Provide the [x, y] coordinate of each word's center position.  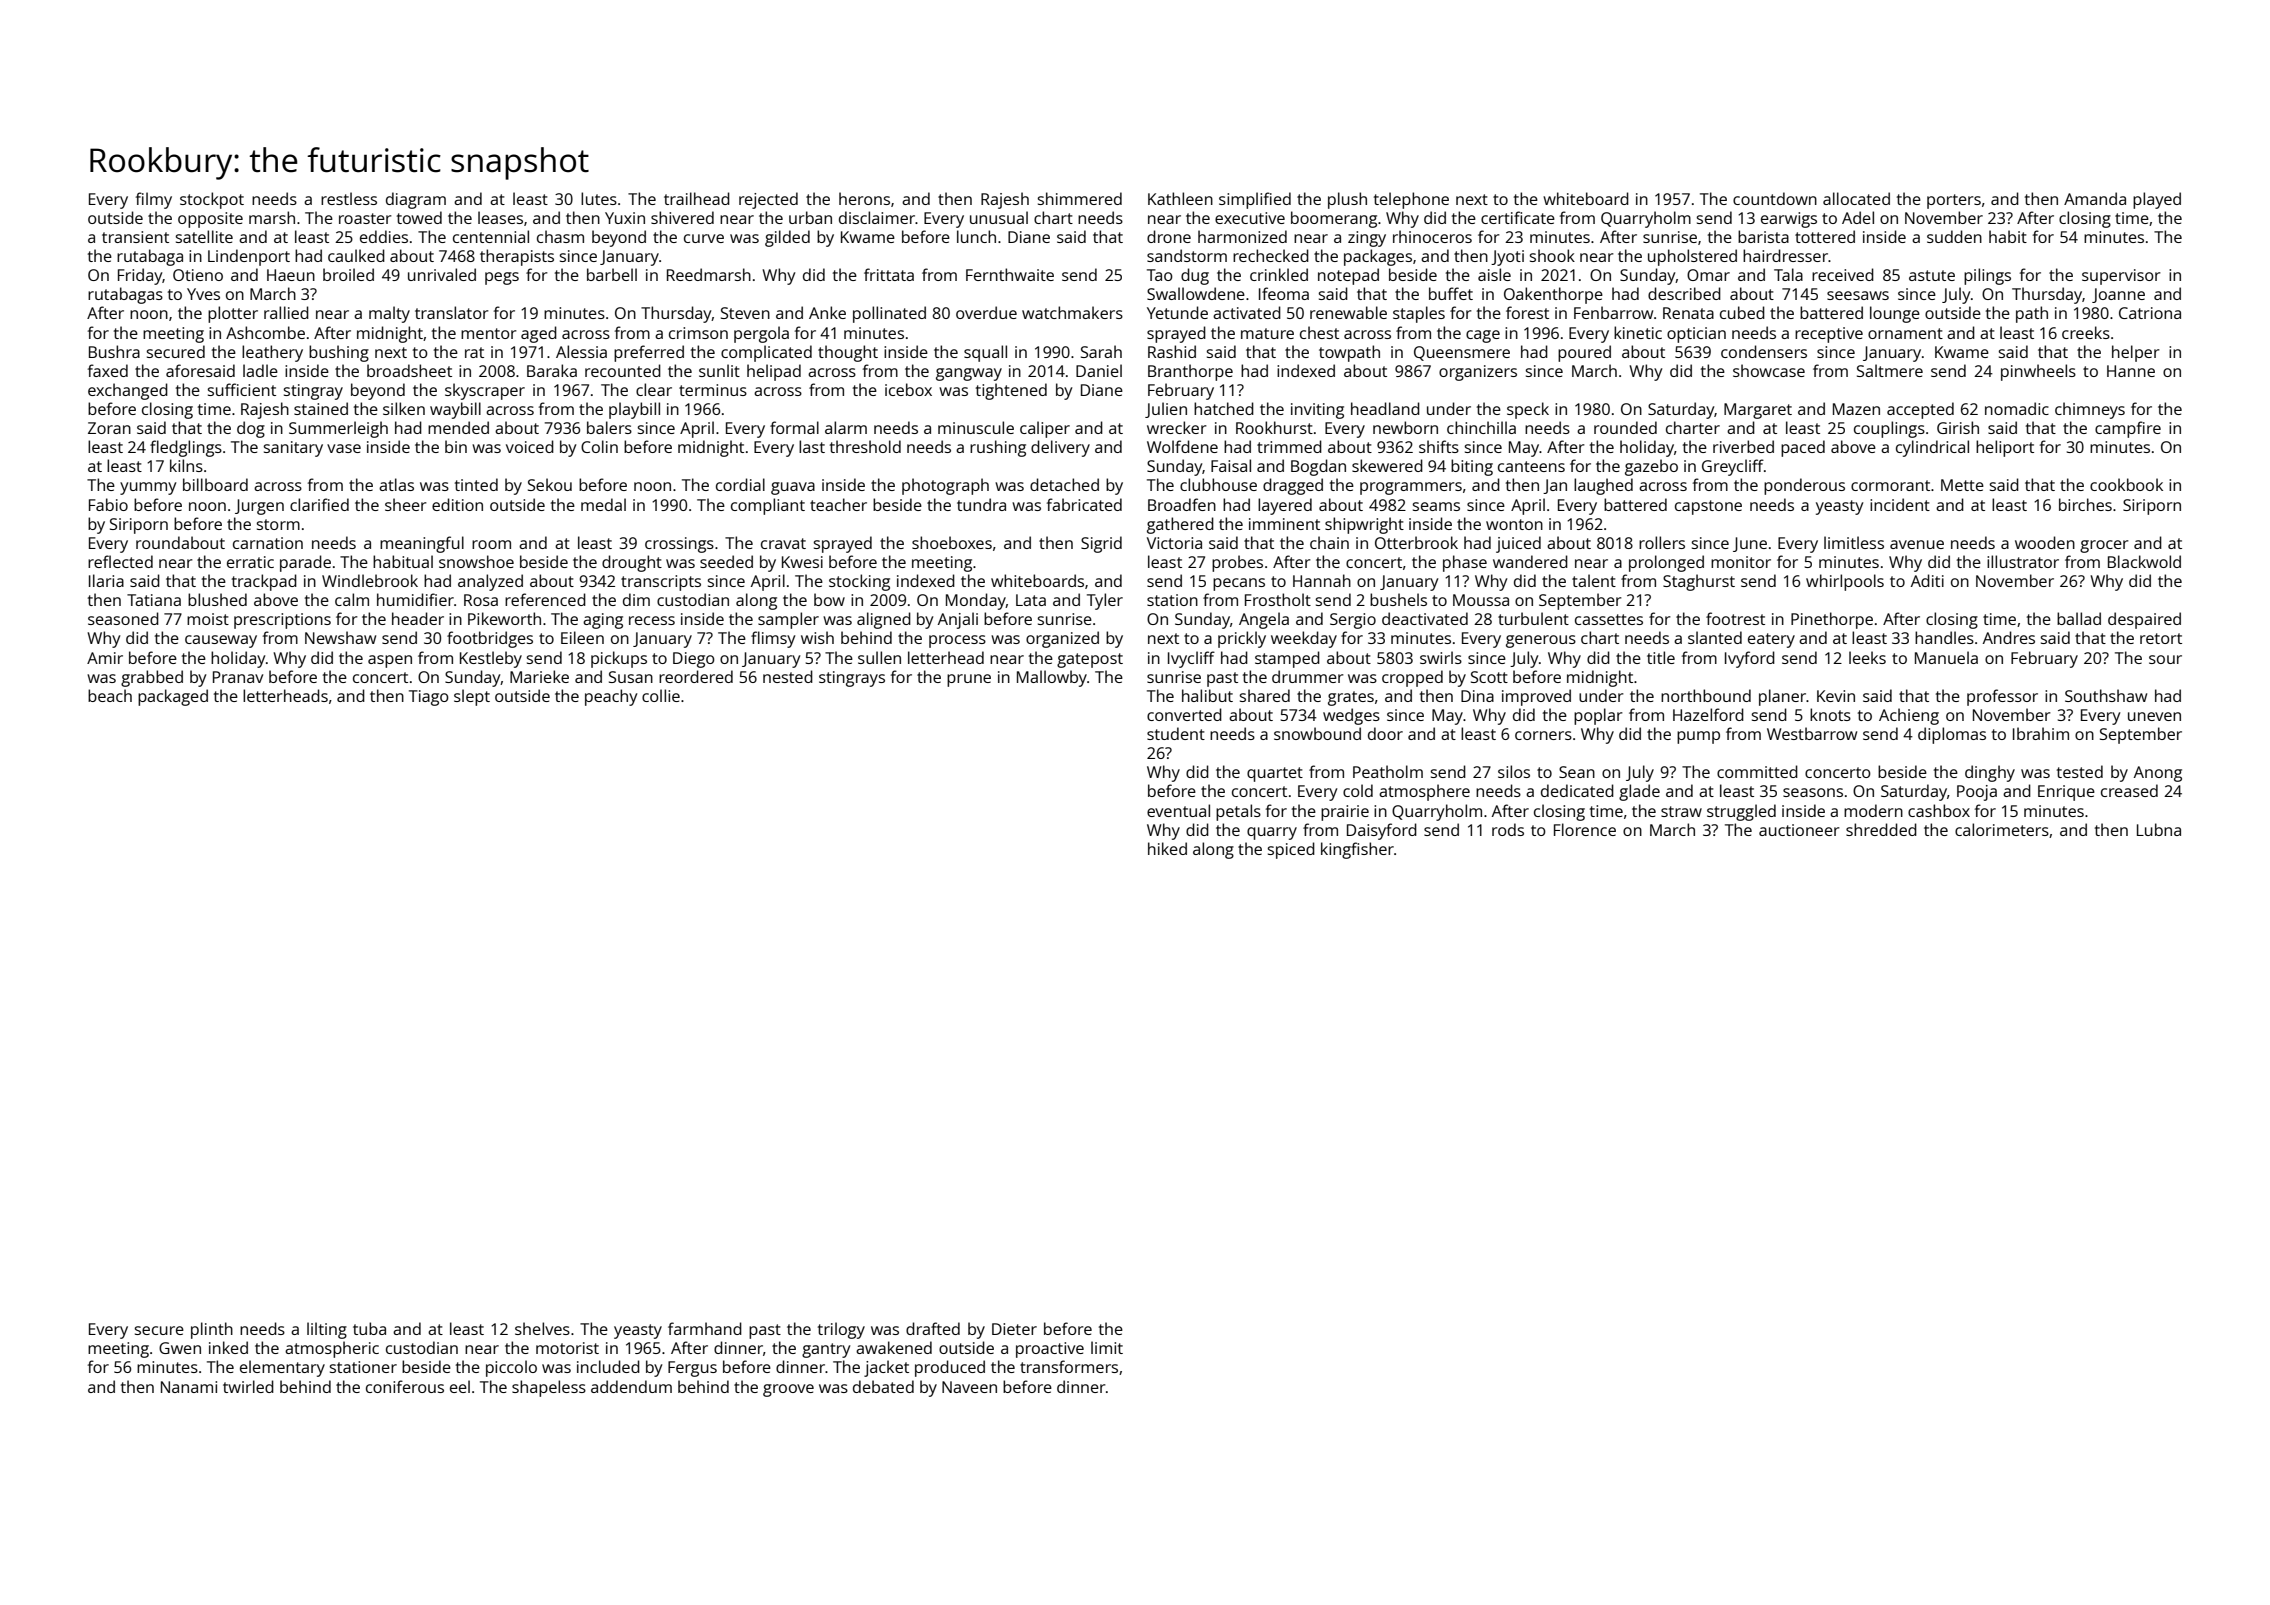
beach [110, 695]
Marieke [539, 676]
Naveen [969, 1387]
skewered [1387, 465]
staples [1419, 314]
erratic [250, 562]
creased [2129, 790]
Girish [1958, 427]
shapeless [549, 1388]
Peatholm [1388, 771]
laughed [1603, 486]
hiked [1167, 848]
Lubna [2159, 829]
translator [452, 312]
